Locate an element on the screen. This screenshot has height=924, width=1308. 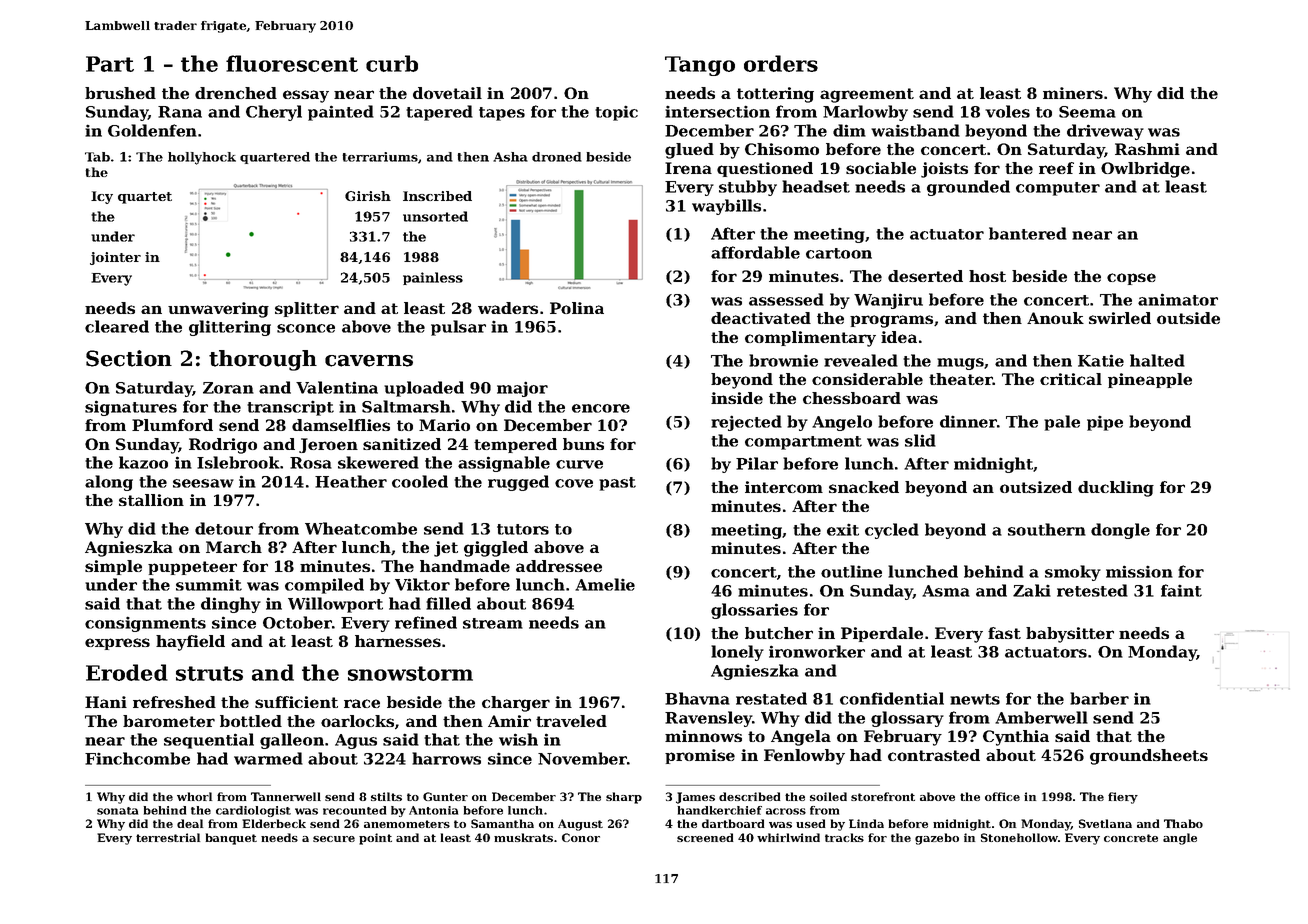
Tab is located at coordinates (97, 157).
